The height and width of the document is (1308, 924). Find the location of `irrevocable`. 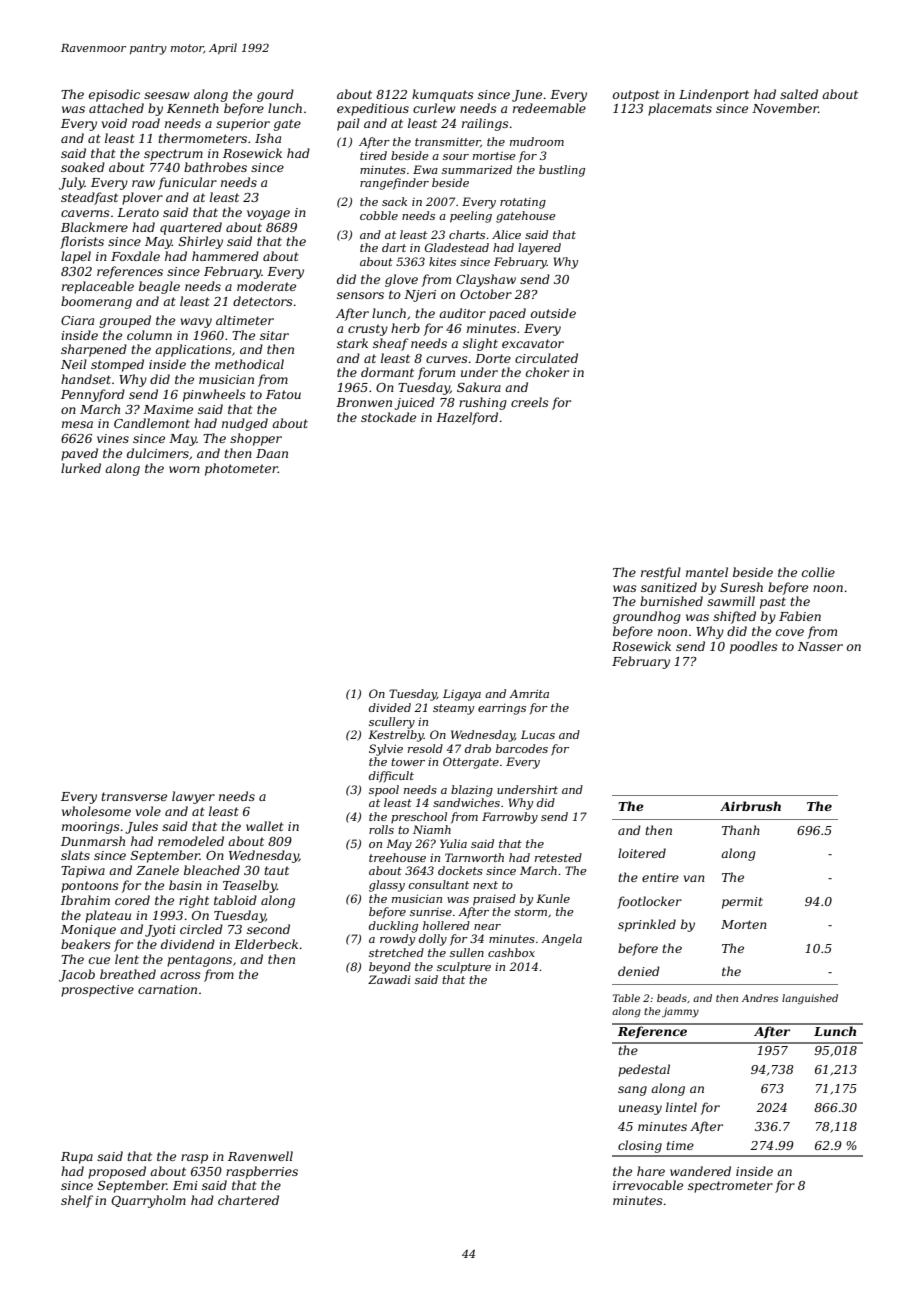

irrevocable is located at coordinates (648, 1185).
